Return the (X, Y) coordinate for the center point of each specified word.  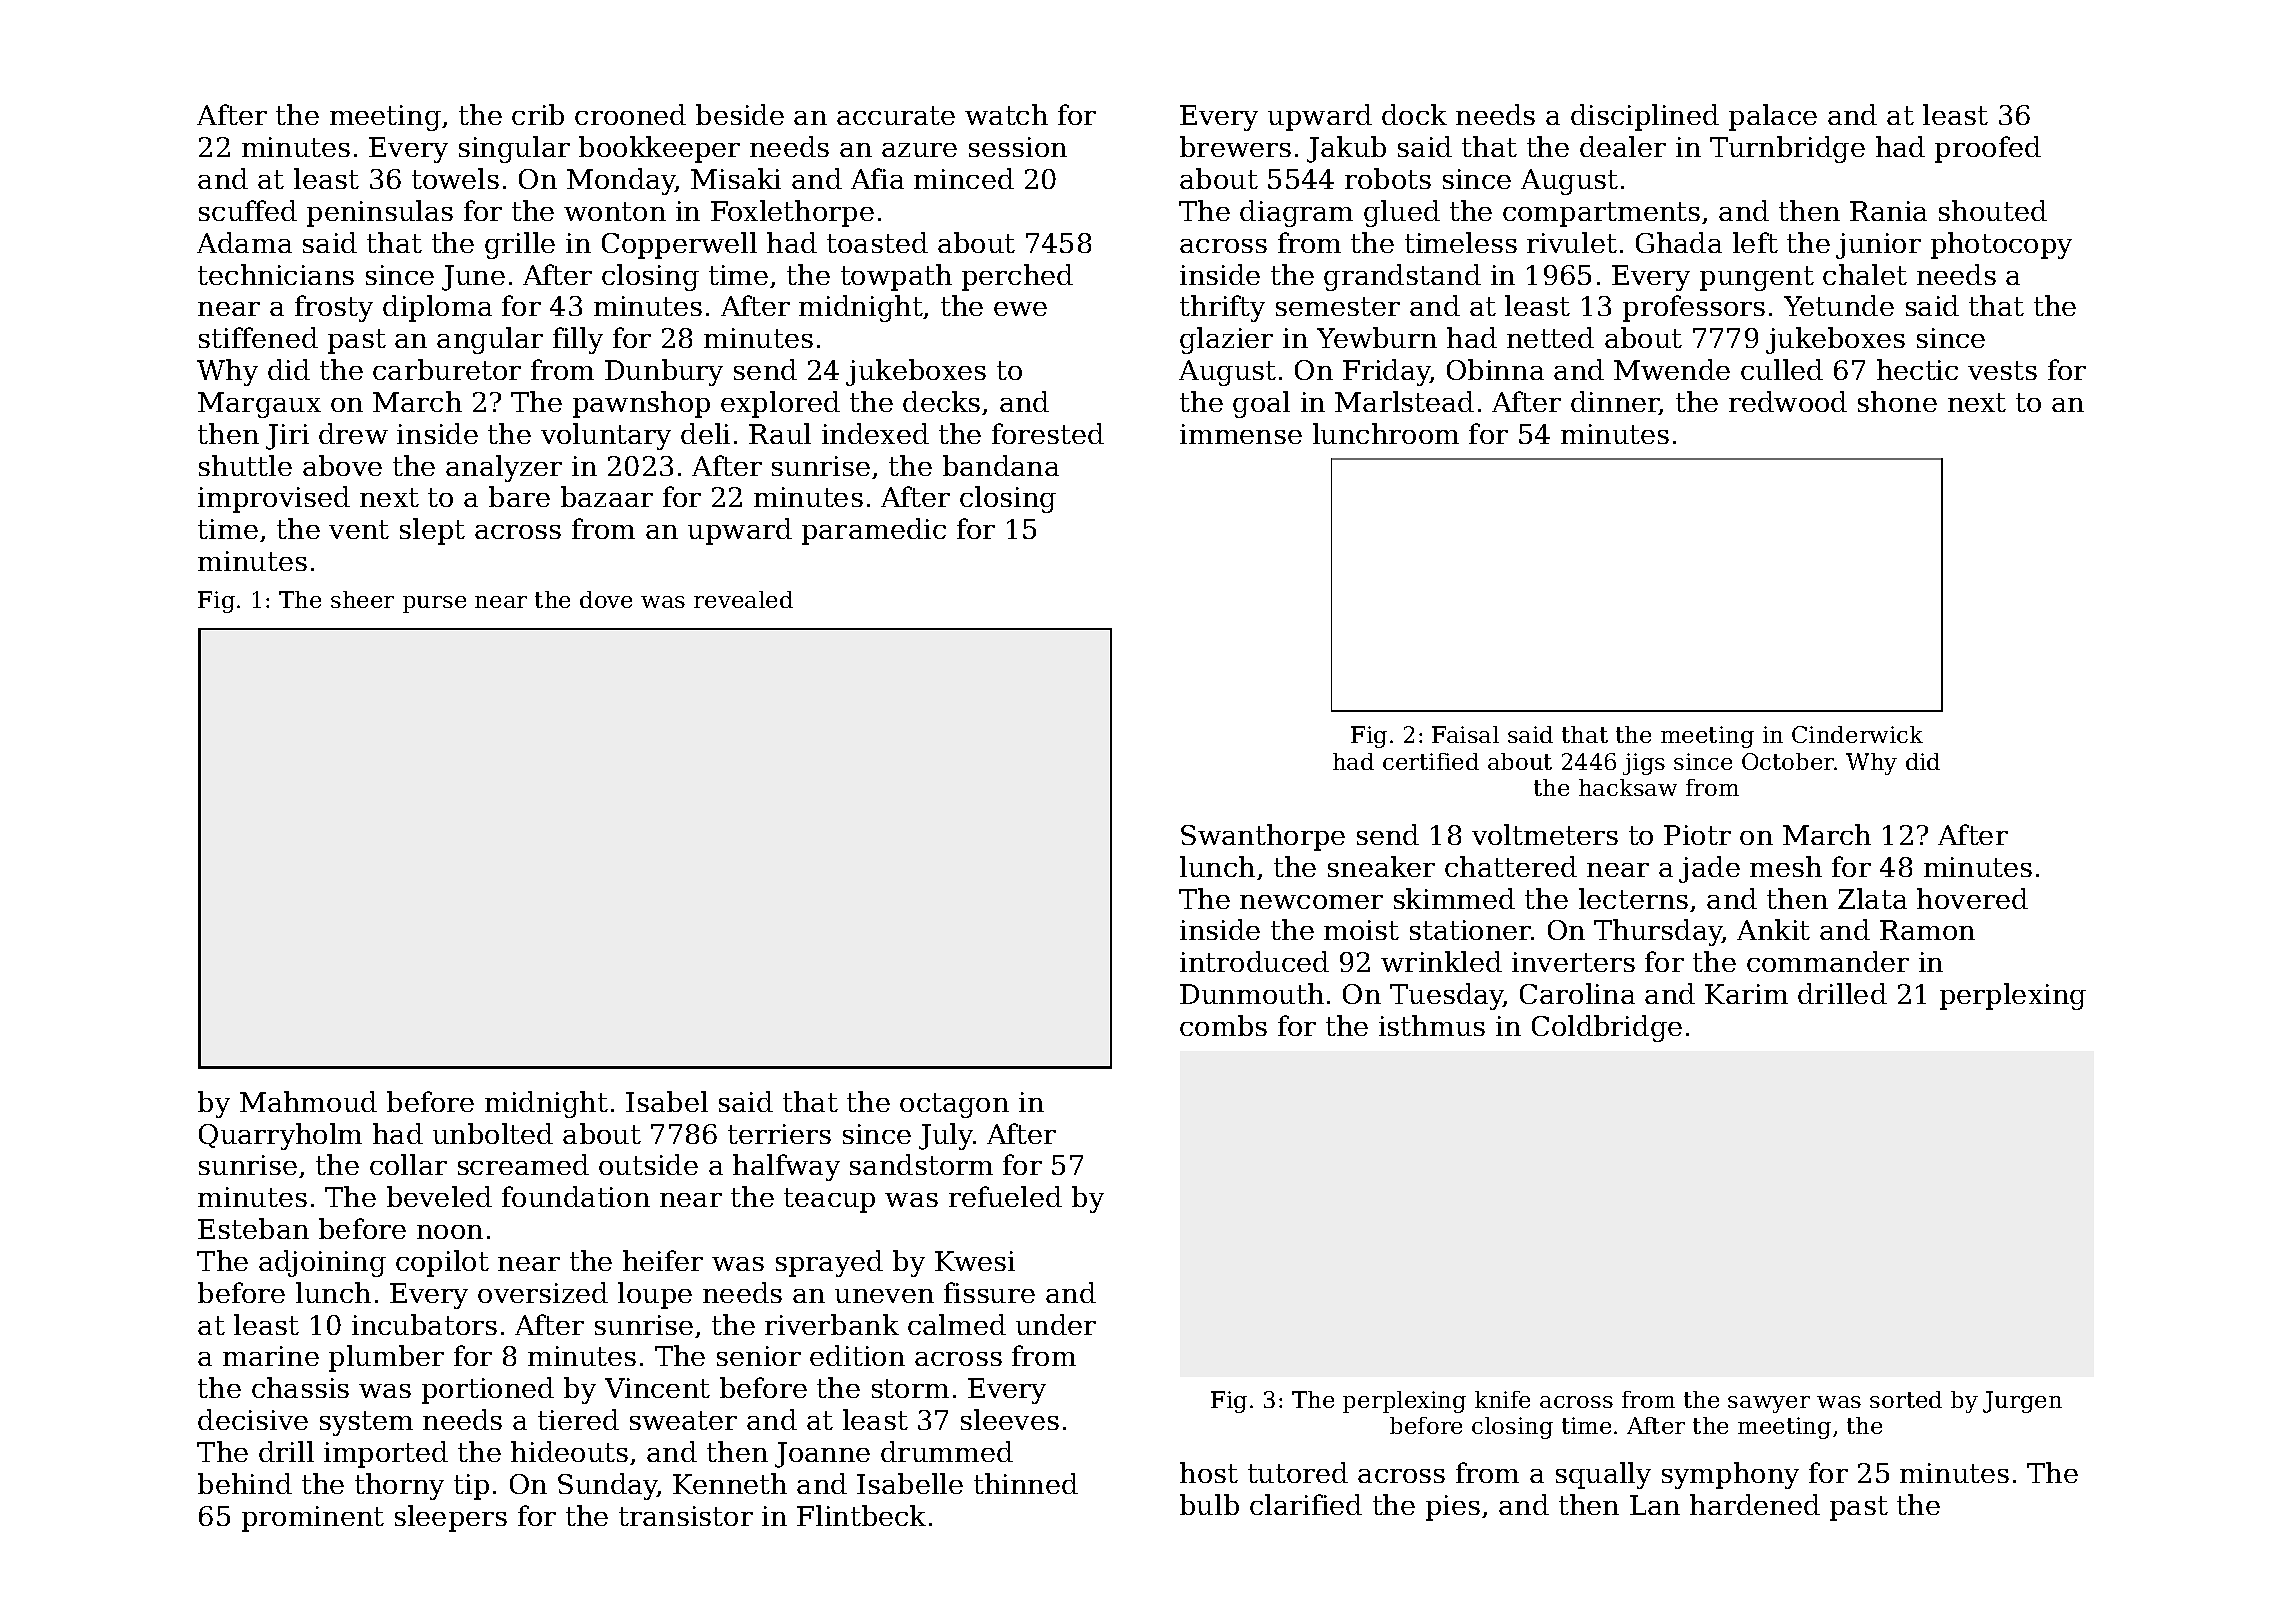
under (1056, 1324)
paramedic (874, 531)
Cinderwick (1857, 734)
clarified (1306, 1504)
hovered (1972, 898)
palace (1773, 117)
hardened (1755, 1504)
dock (1414, 114)
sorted (1906, 1399)
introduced (1254, 961)
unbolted (493, 1133)
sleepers (451, 1518)
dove (606, 599)
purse (434, 604)
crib (538, 114)
